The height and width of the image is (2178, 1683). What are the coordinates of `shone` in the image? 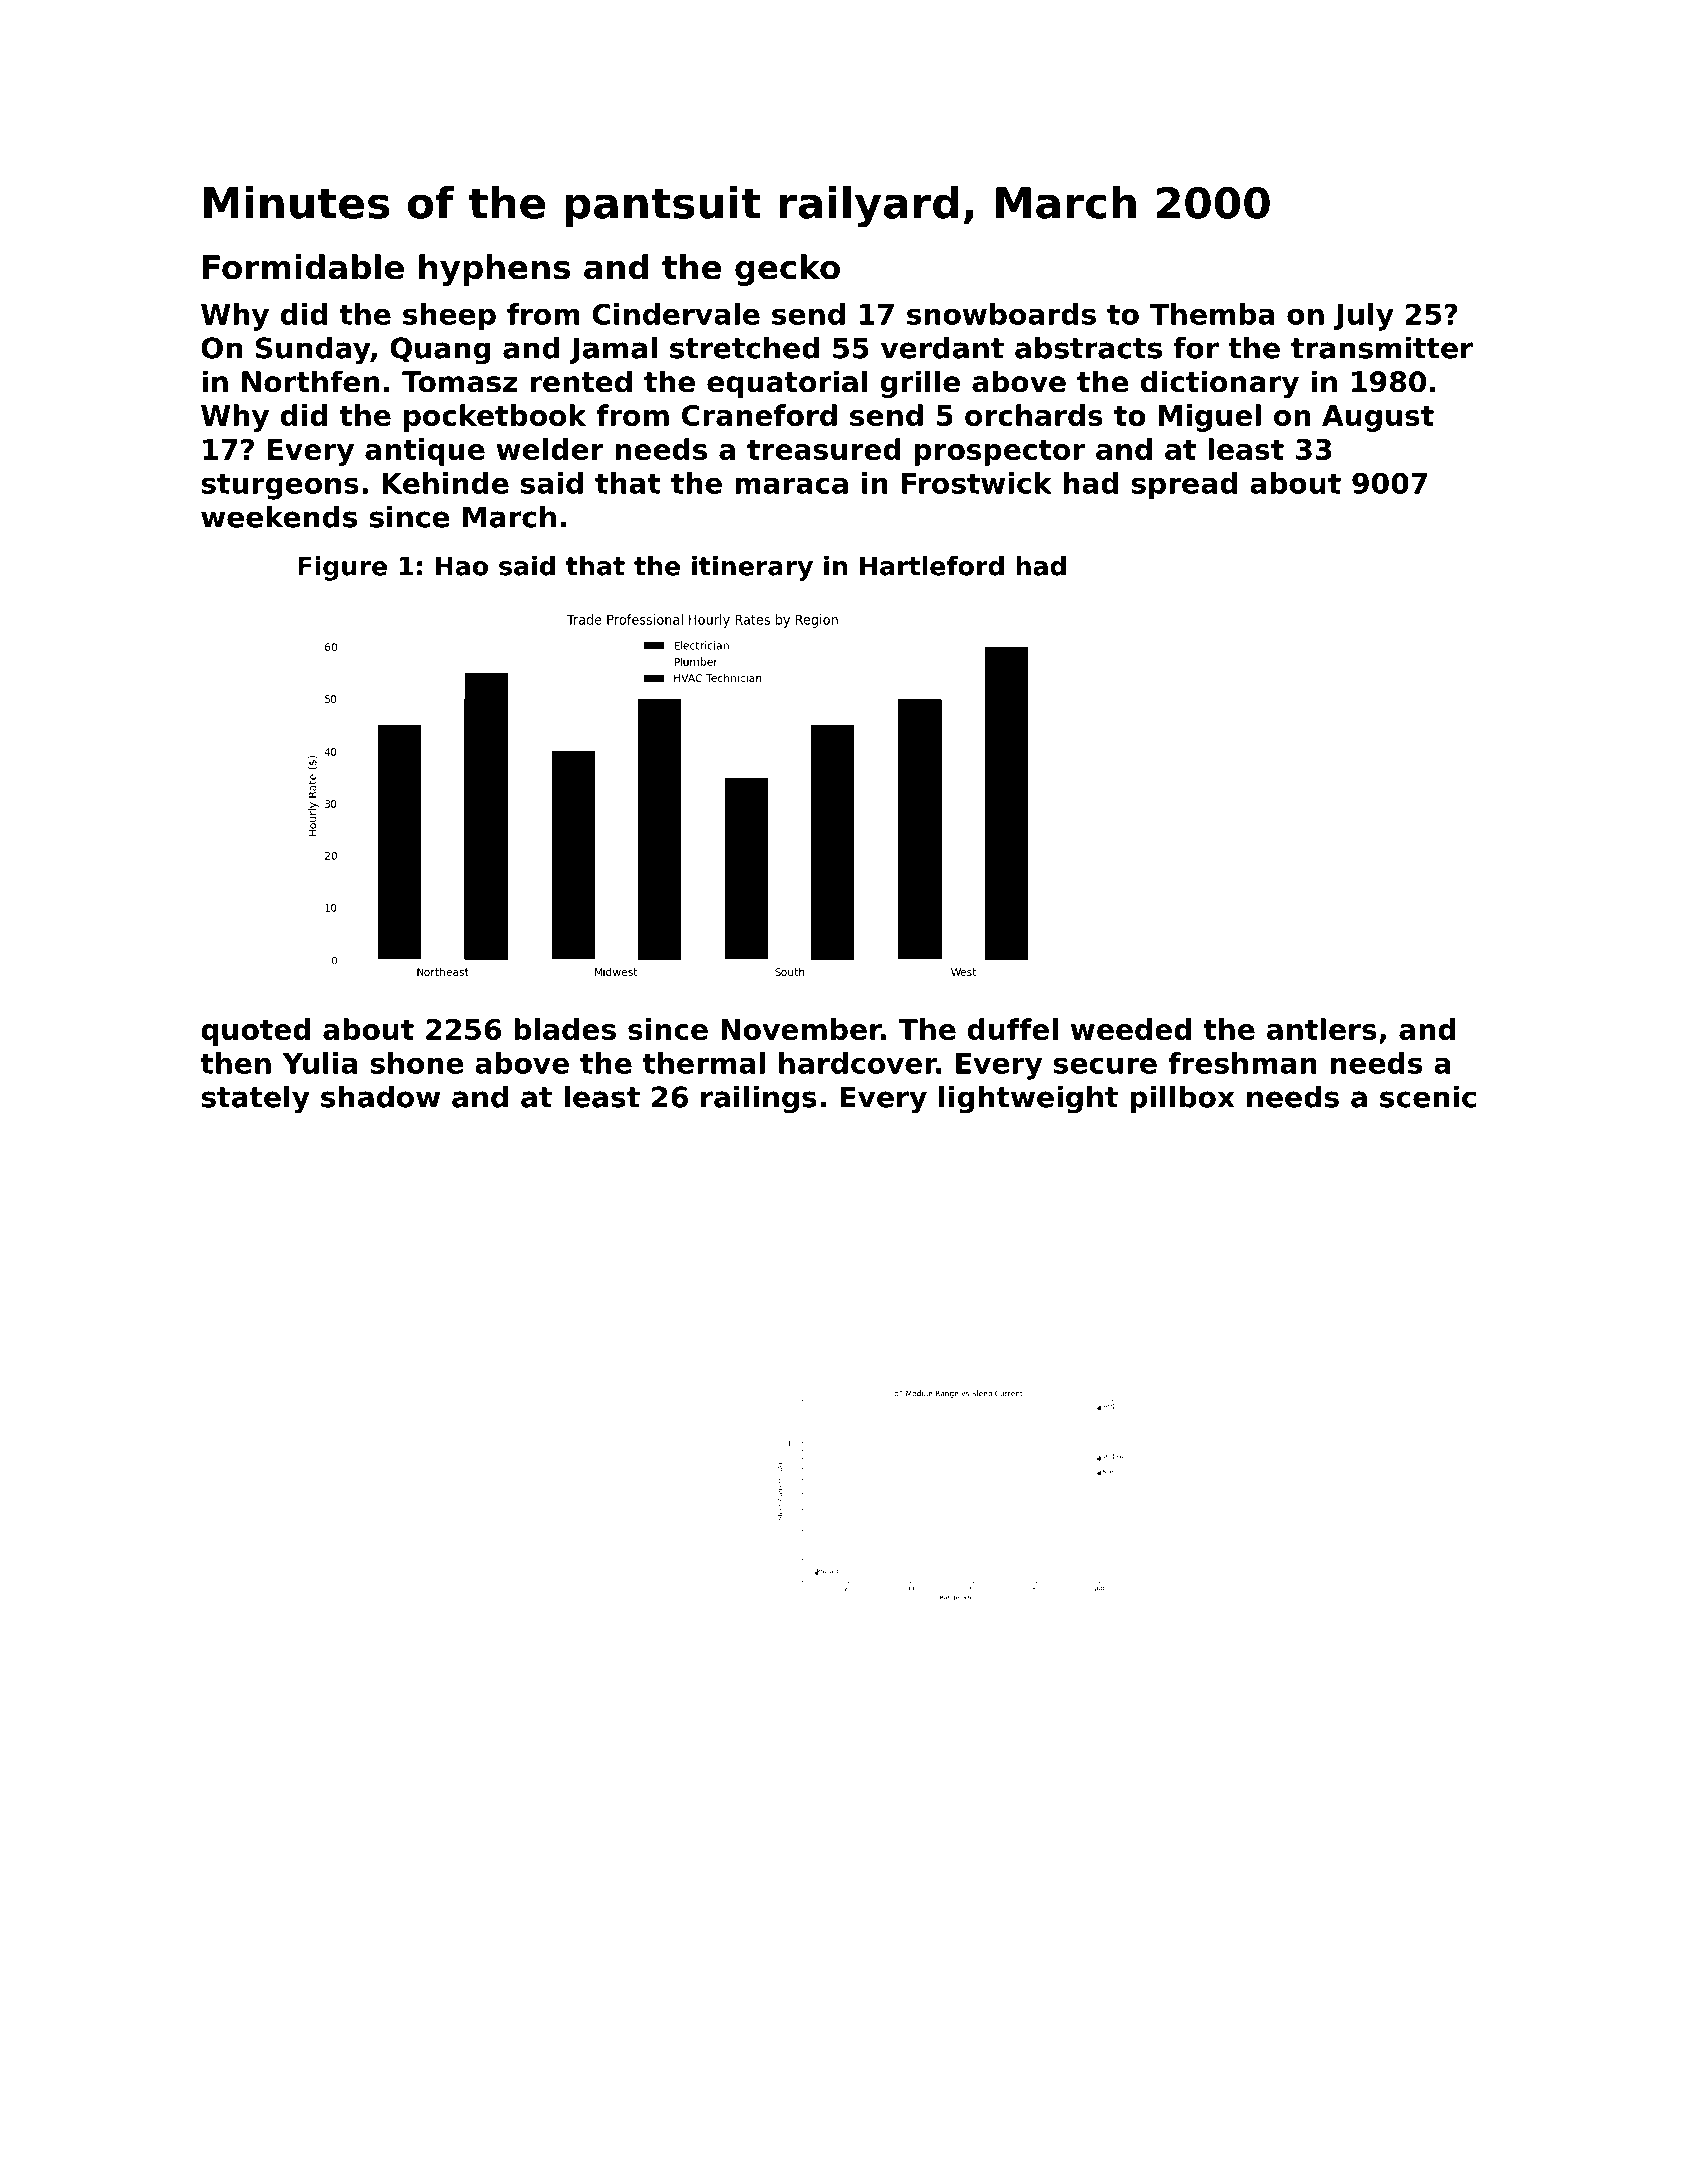 It's located at (417, 1063).
